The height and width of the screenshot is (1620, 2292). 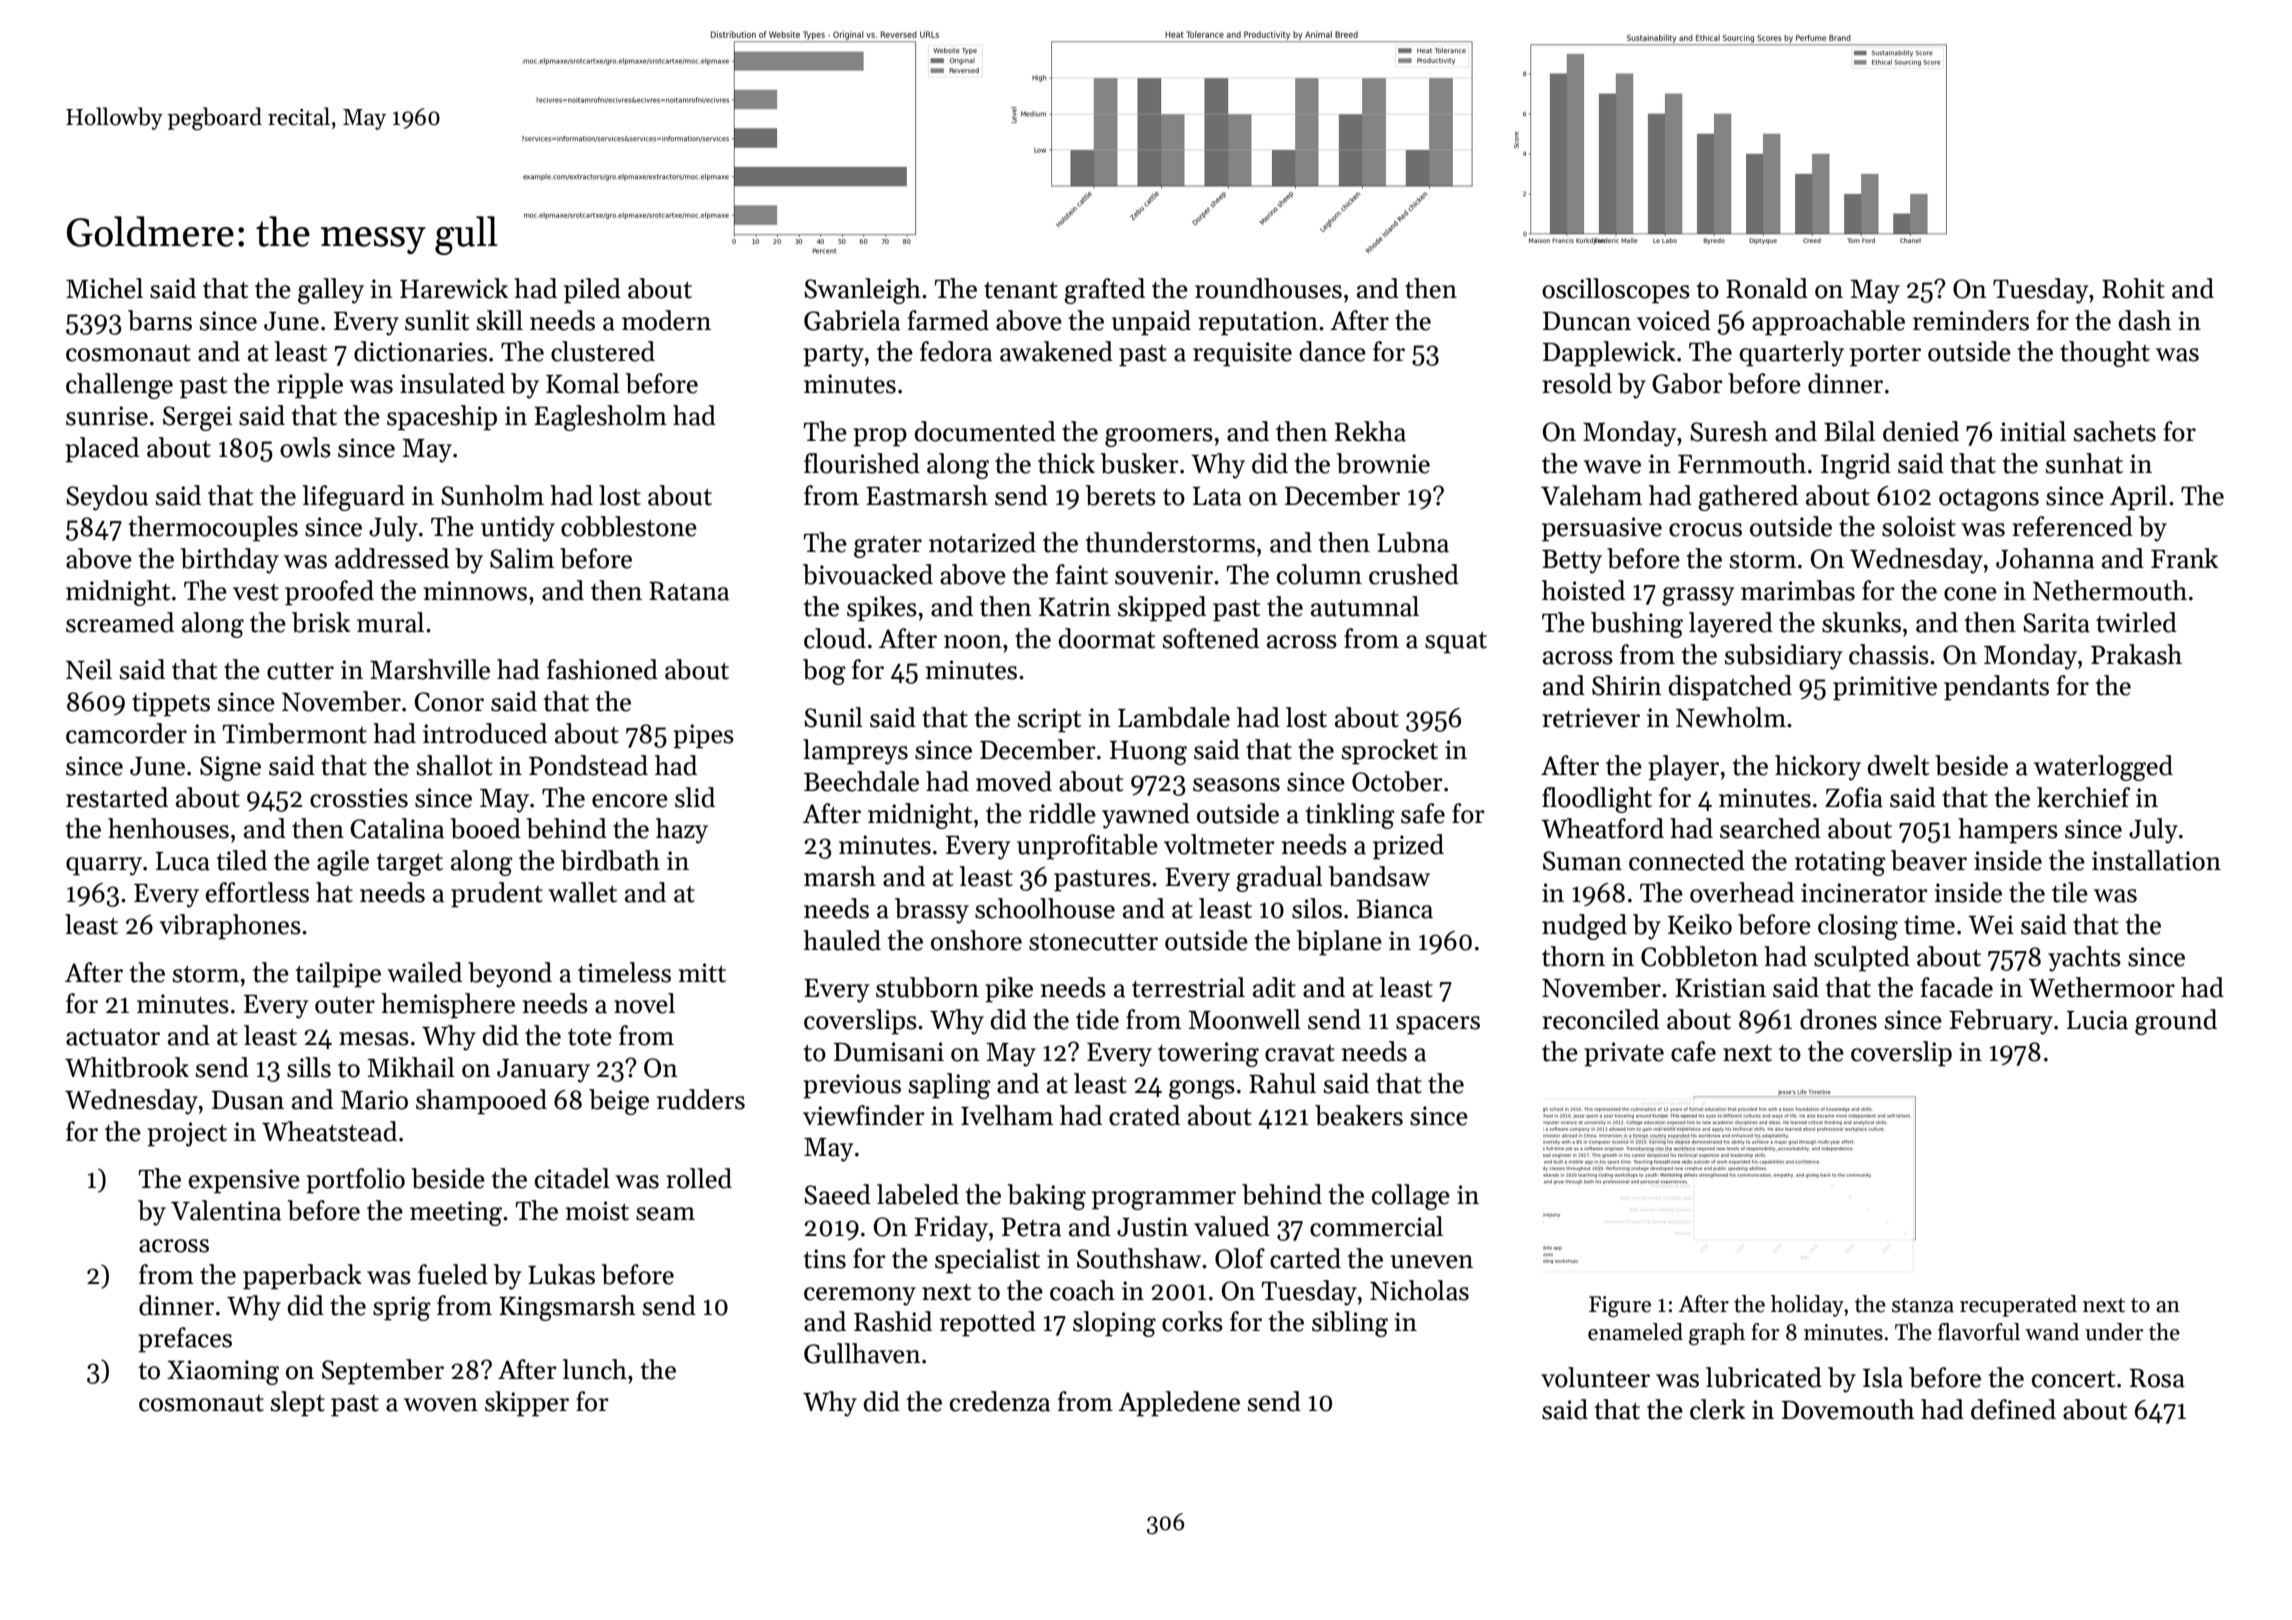 I want to click on tote, so click(x=590, y=1037).
